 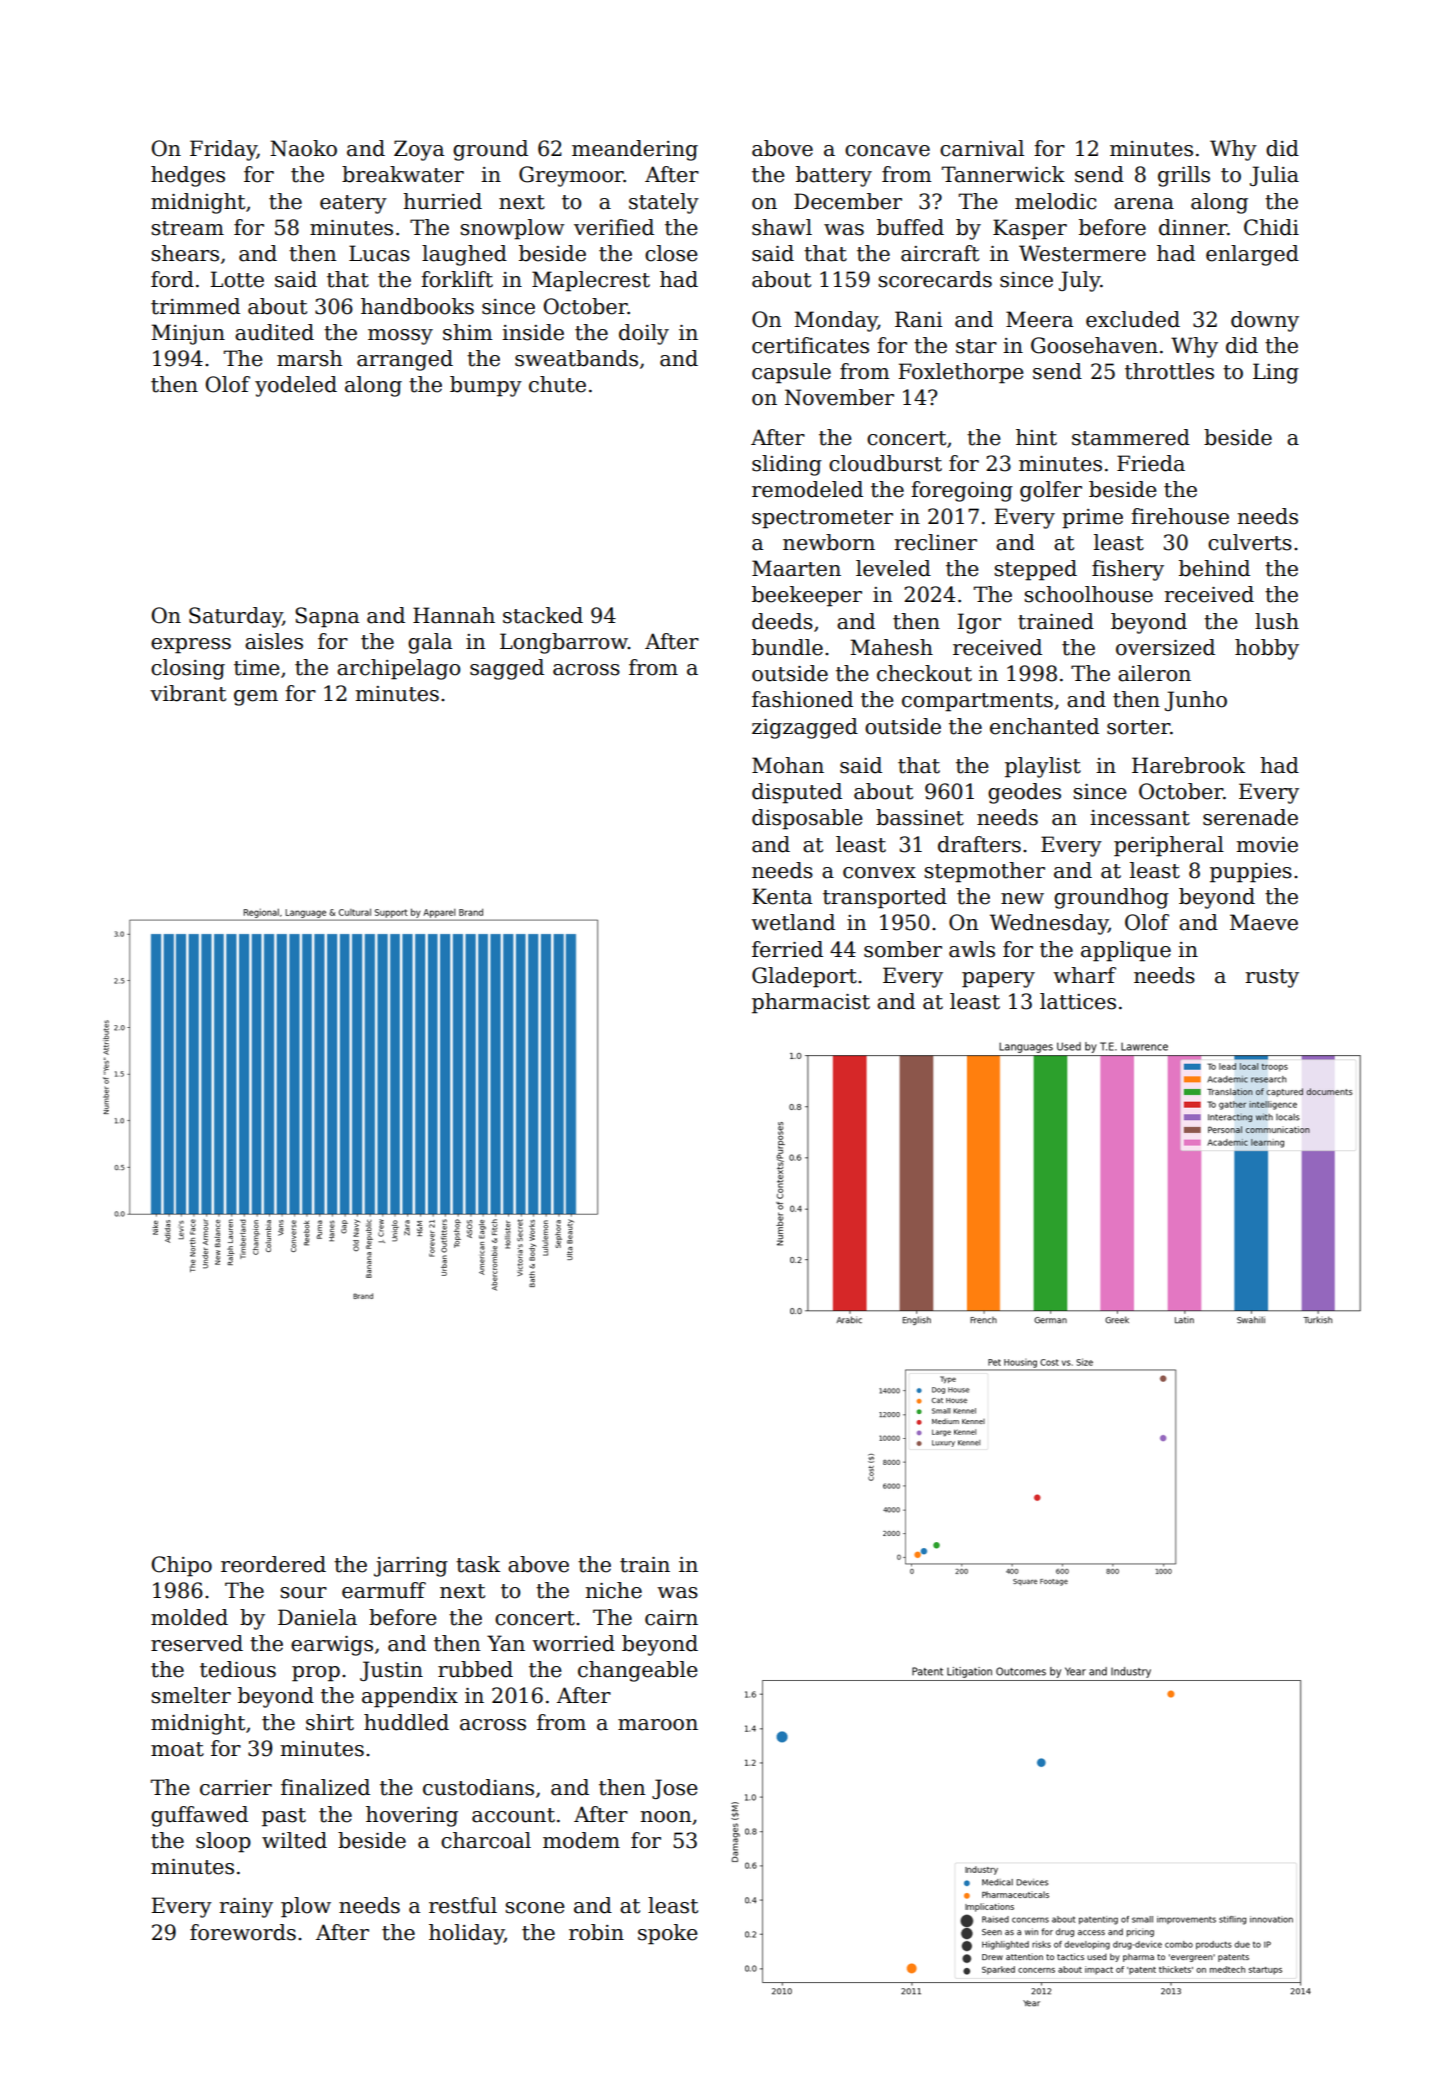 I want to click on finalized, so click(x=325, y=1787).
